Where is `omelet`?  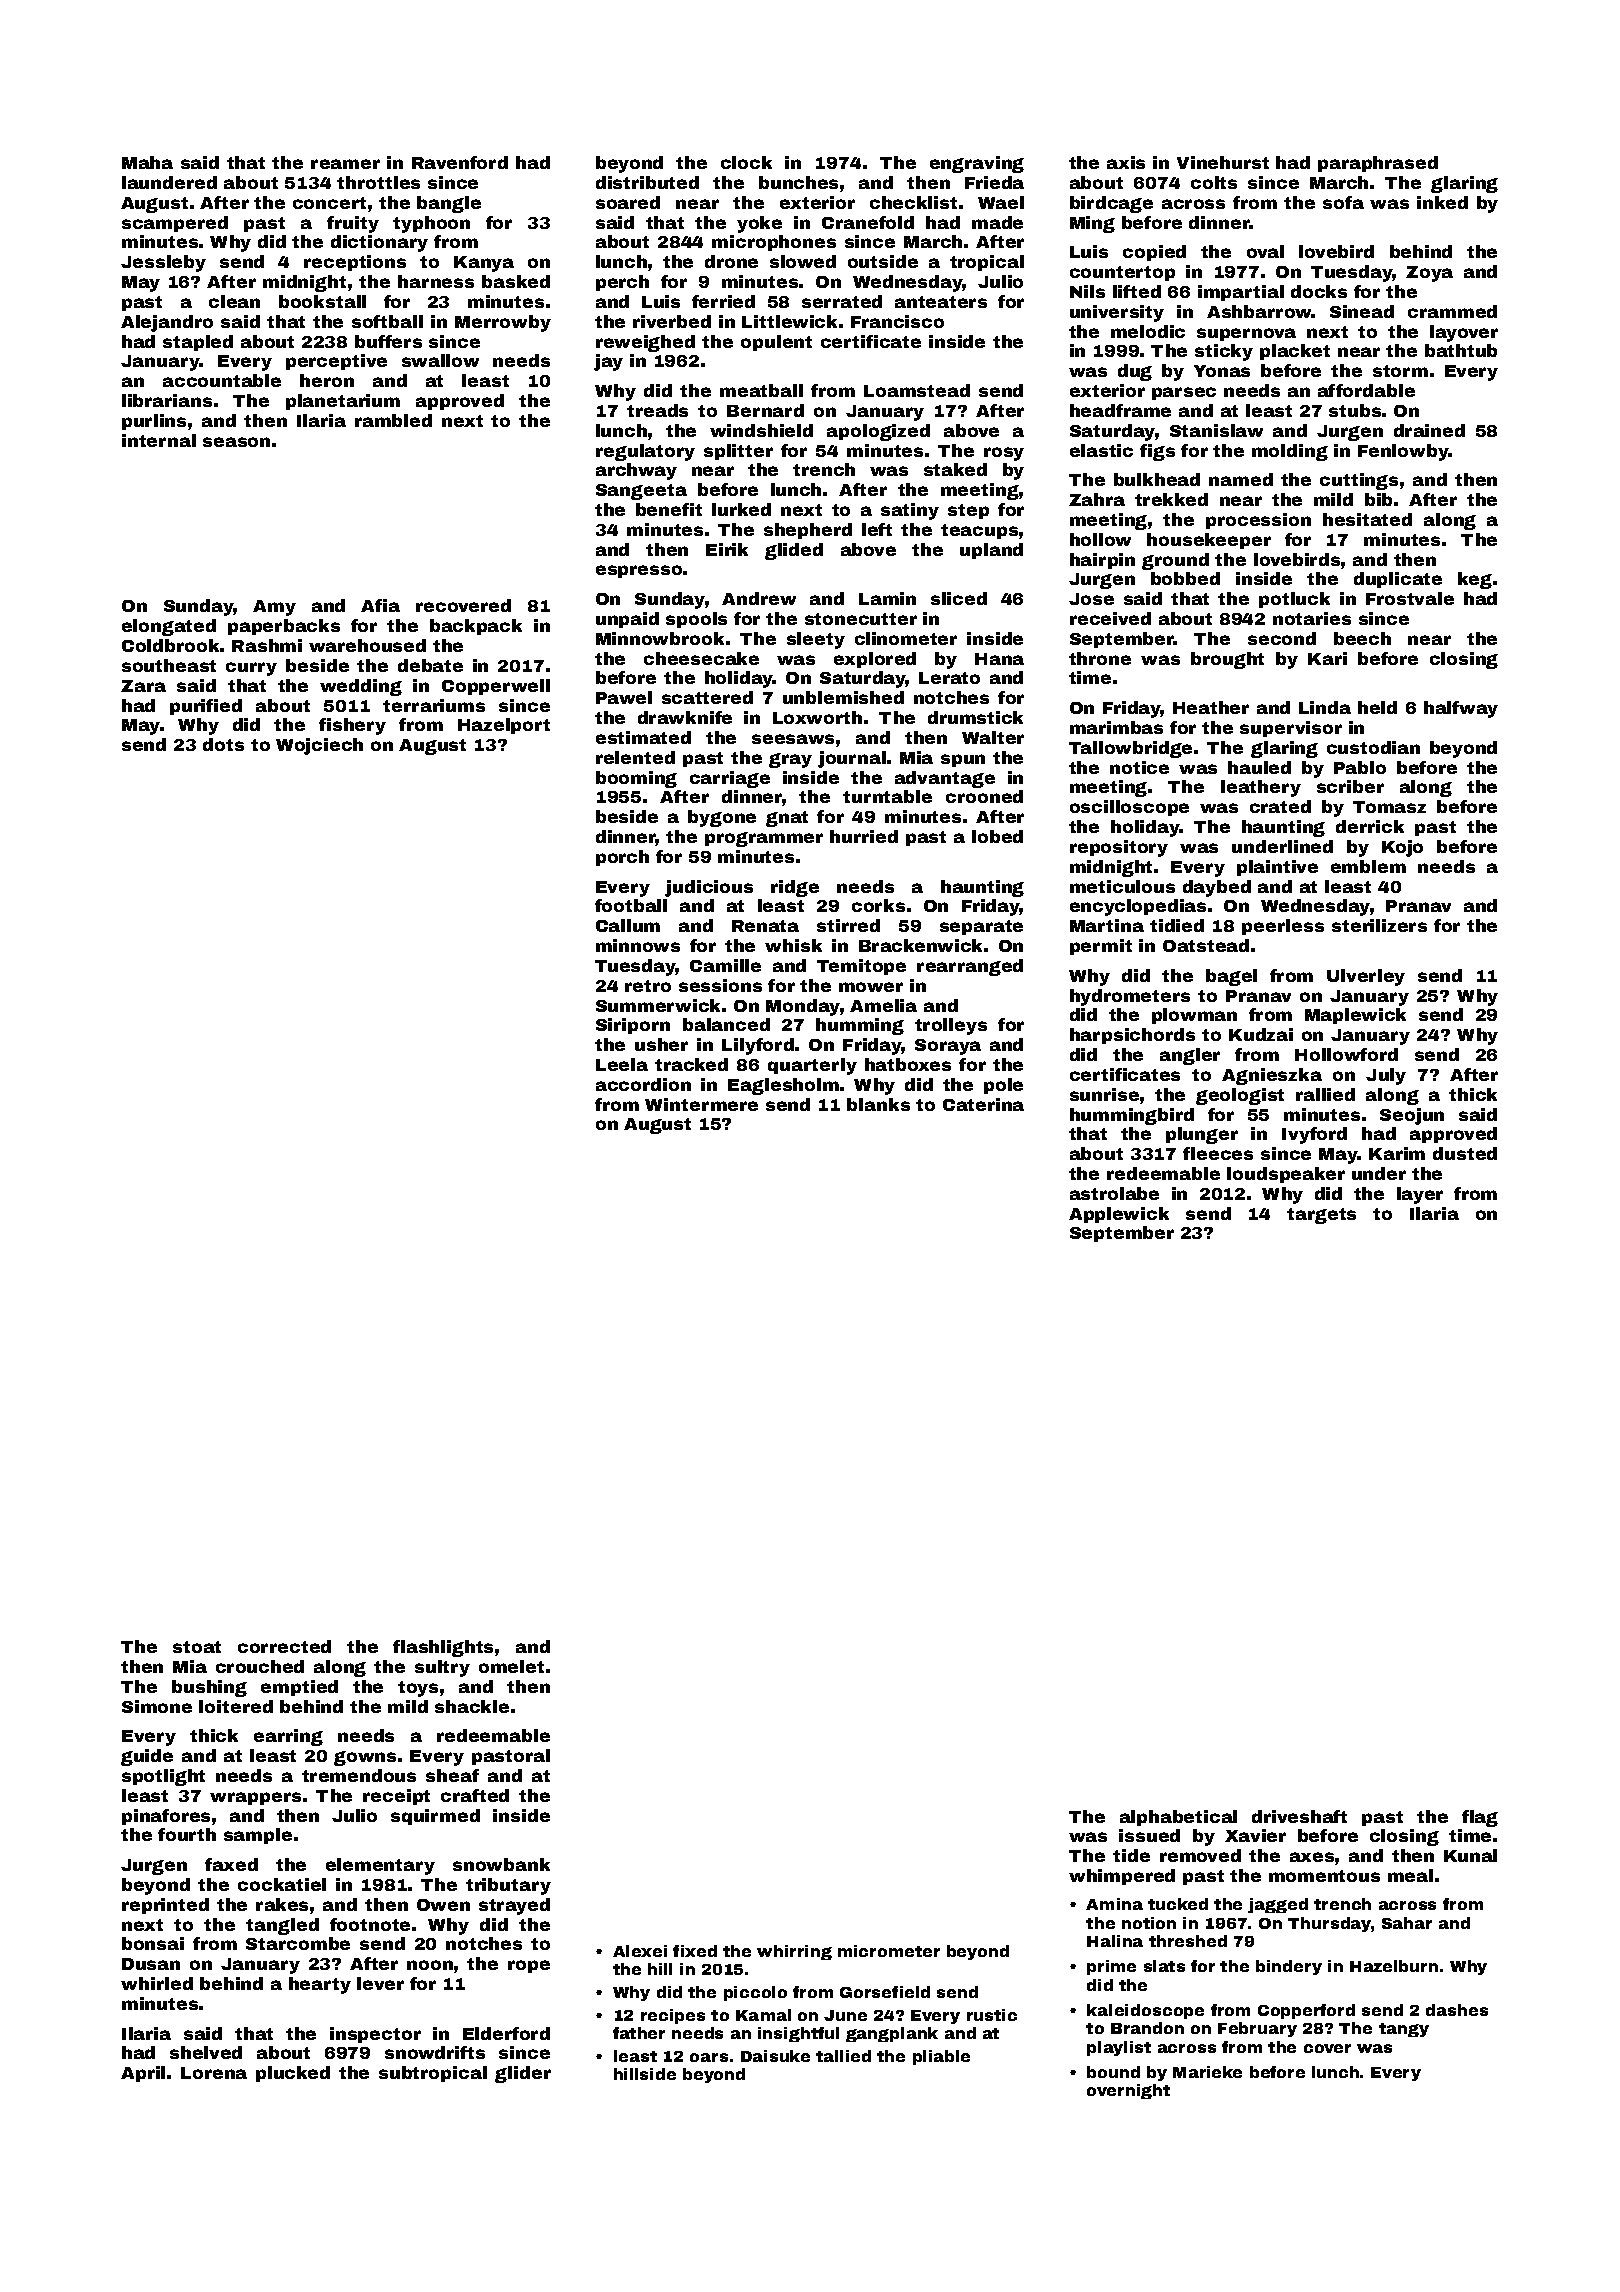
omelet is located at coordinates (511, 1666).
